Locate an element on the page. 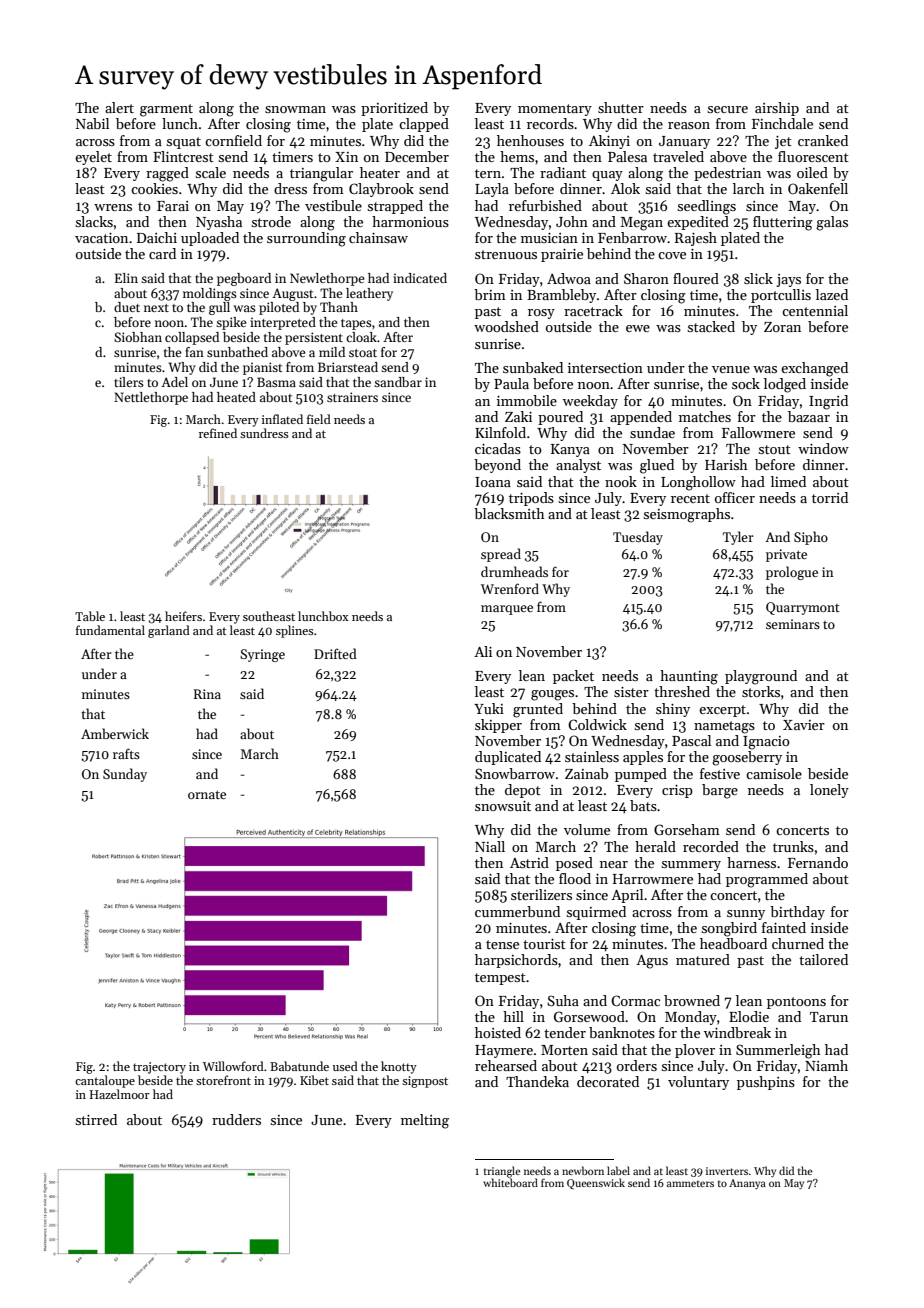 The width and height of the document is (924, 1308). Sipho is located at coordinates (811, 538).
